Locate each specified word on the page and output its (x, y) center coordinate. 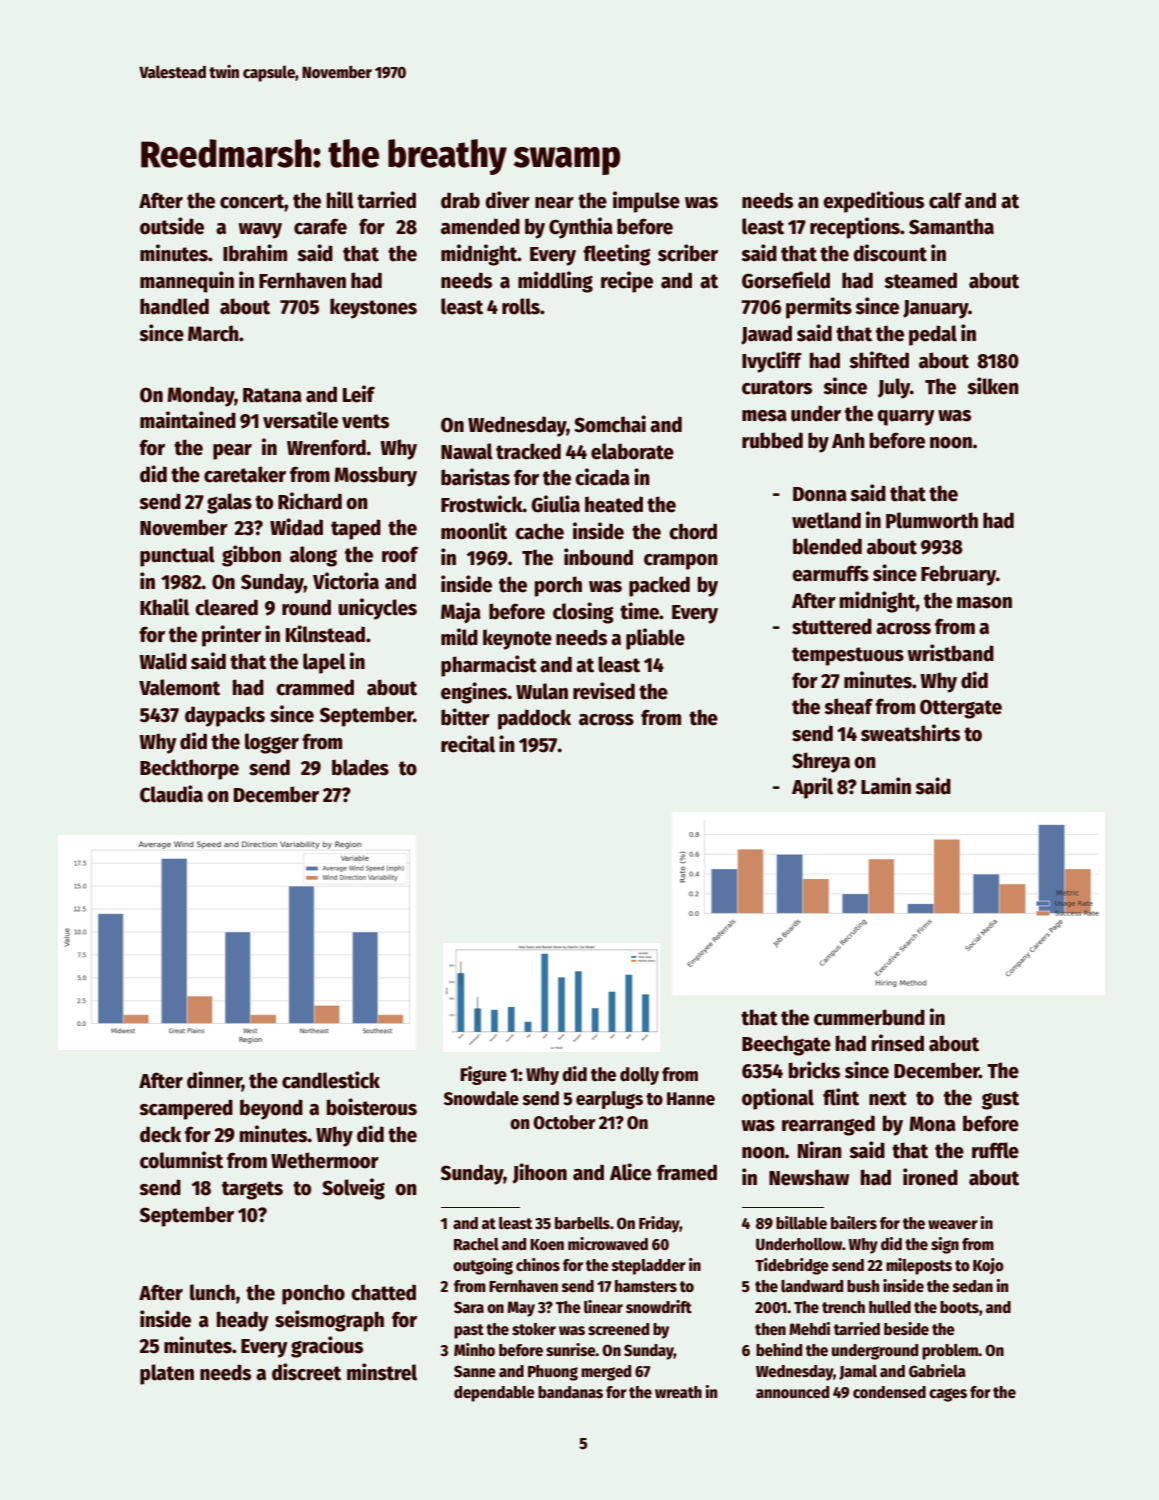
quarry (906, 418)
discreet (306, 1372)
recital (468, 744)
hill (340, 200)
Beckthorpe (189, 769)
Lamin (886, 786)
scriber (688, 253)
